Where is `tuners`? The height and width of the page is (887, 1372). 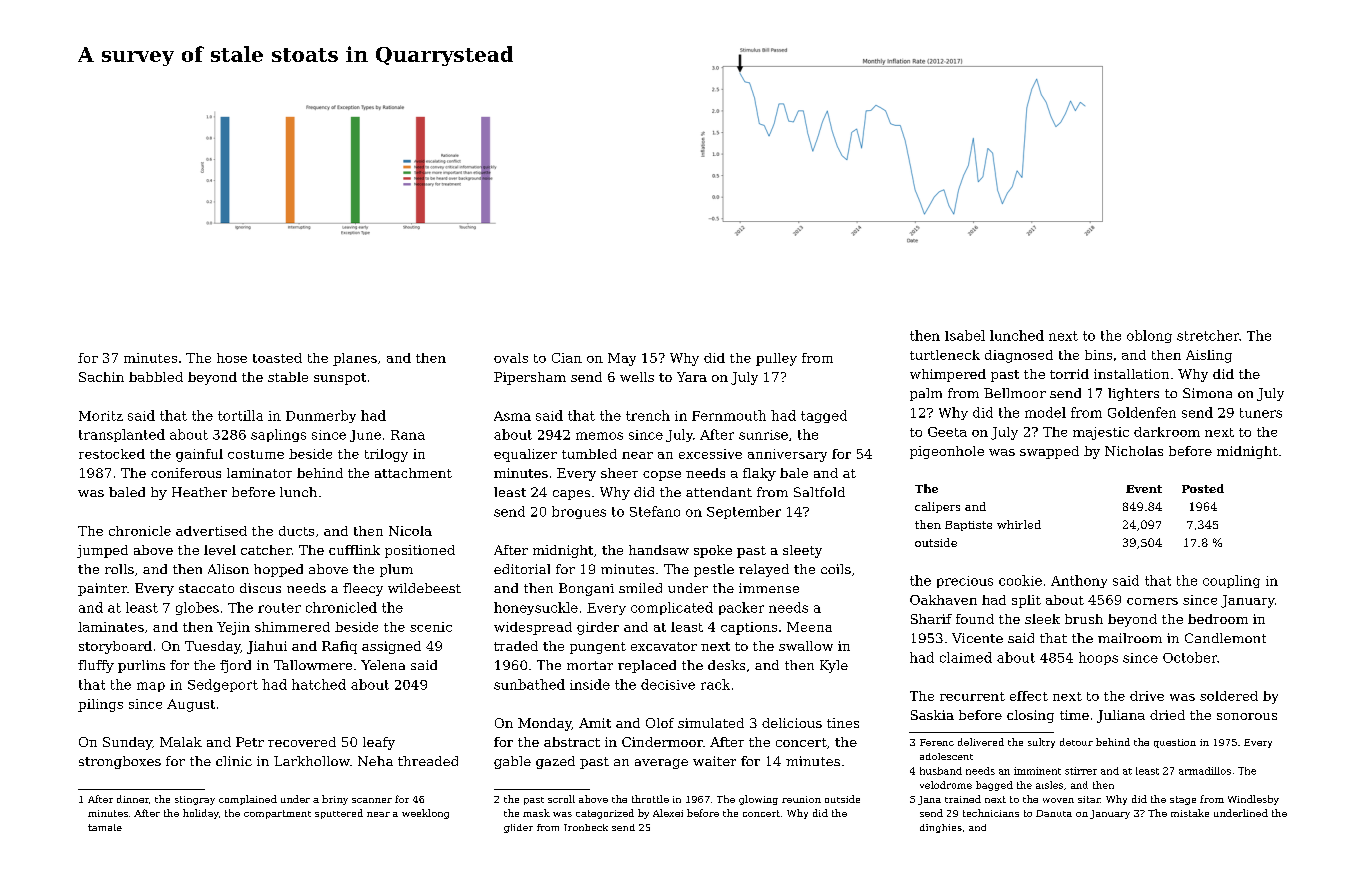 tuners is located at coordinates (1261, 413).
